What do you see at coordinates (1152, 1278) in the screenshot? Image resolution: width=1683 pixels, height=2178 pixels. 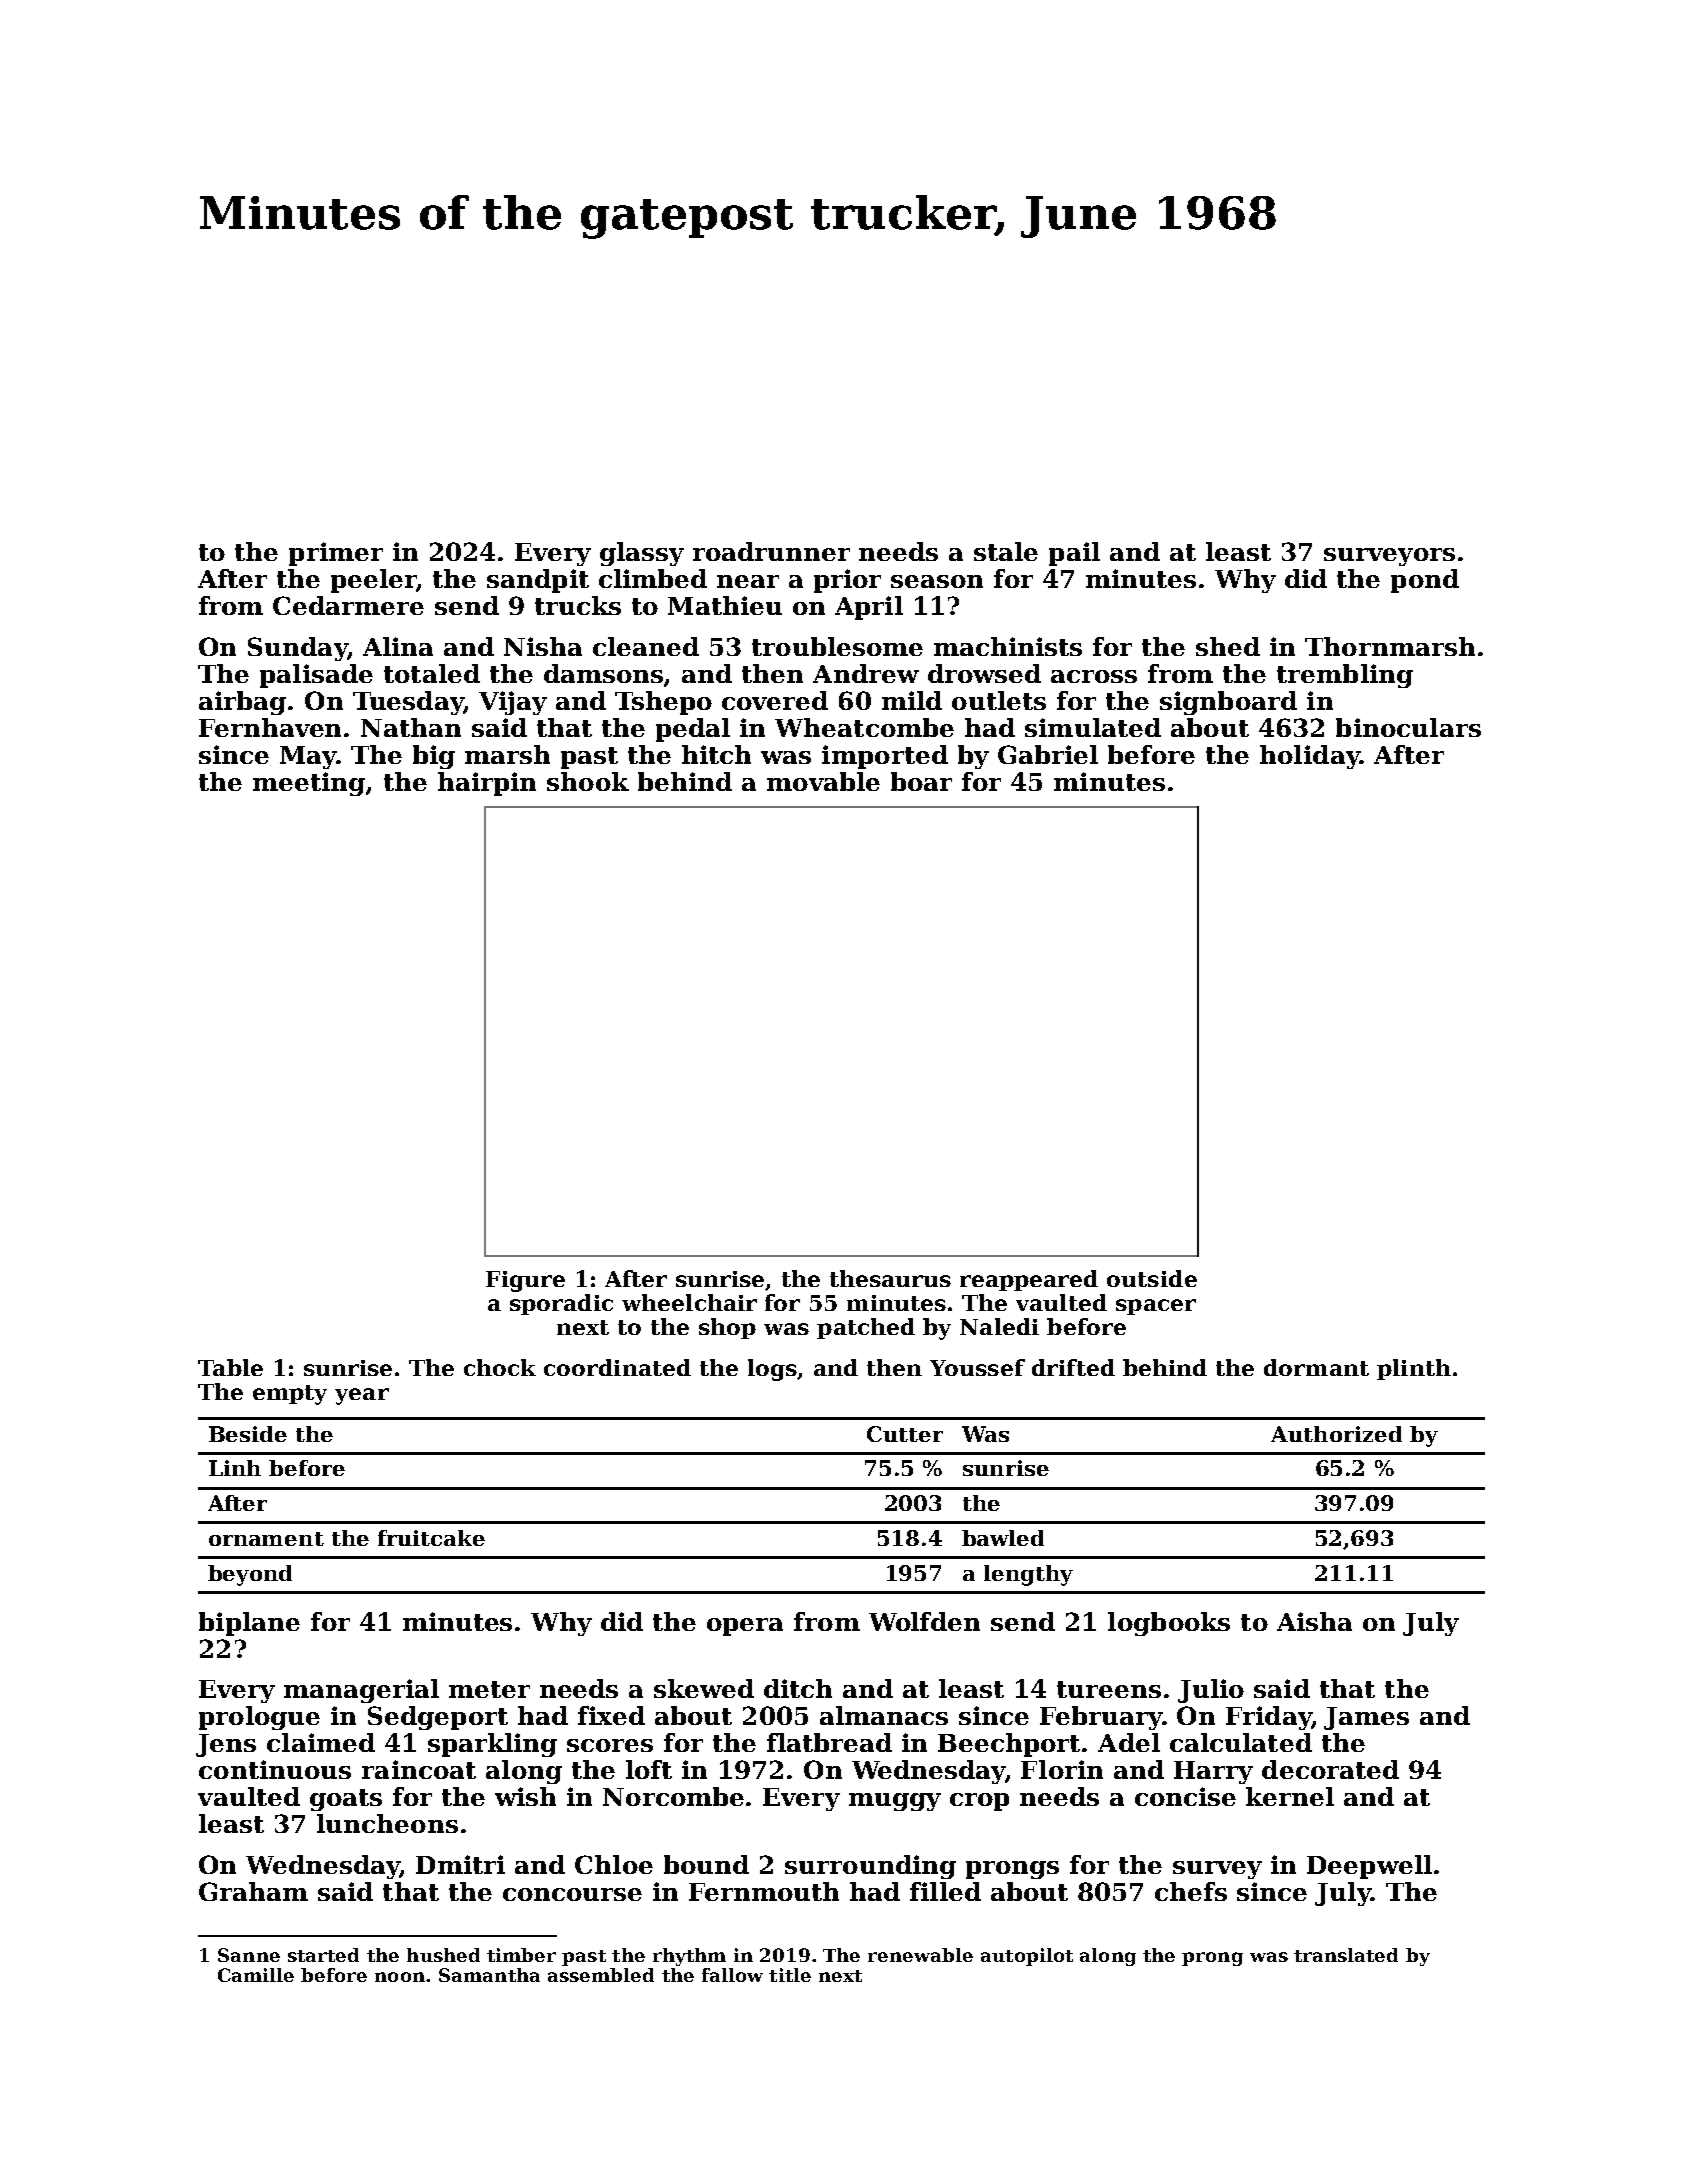 I see `outside` at bounding box center [1152, 1278].
